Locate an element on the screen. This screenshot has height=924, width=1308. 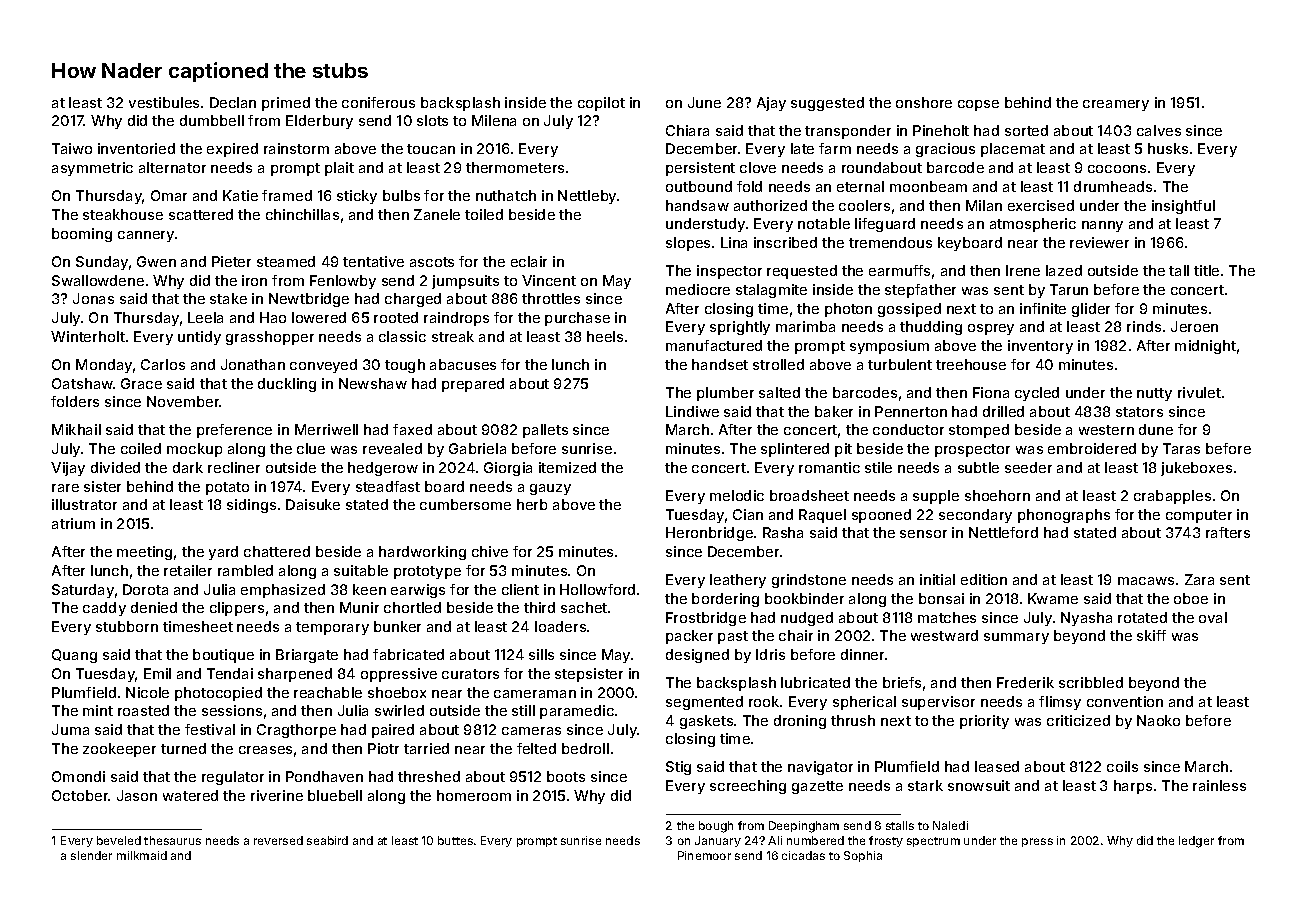
Nettleby is located at coordinates (588, 197).
